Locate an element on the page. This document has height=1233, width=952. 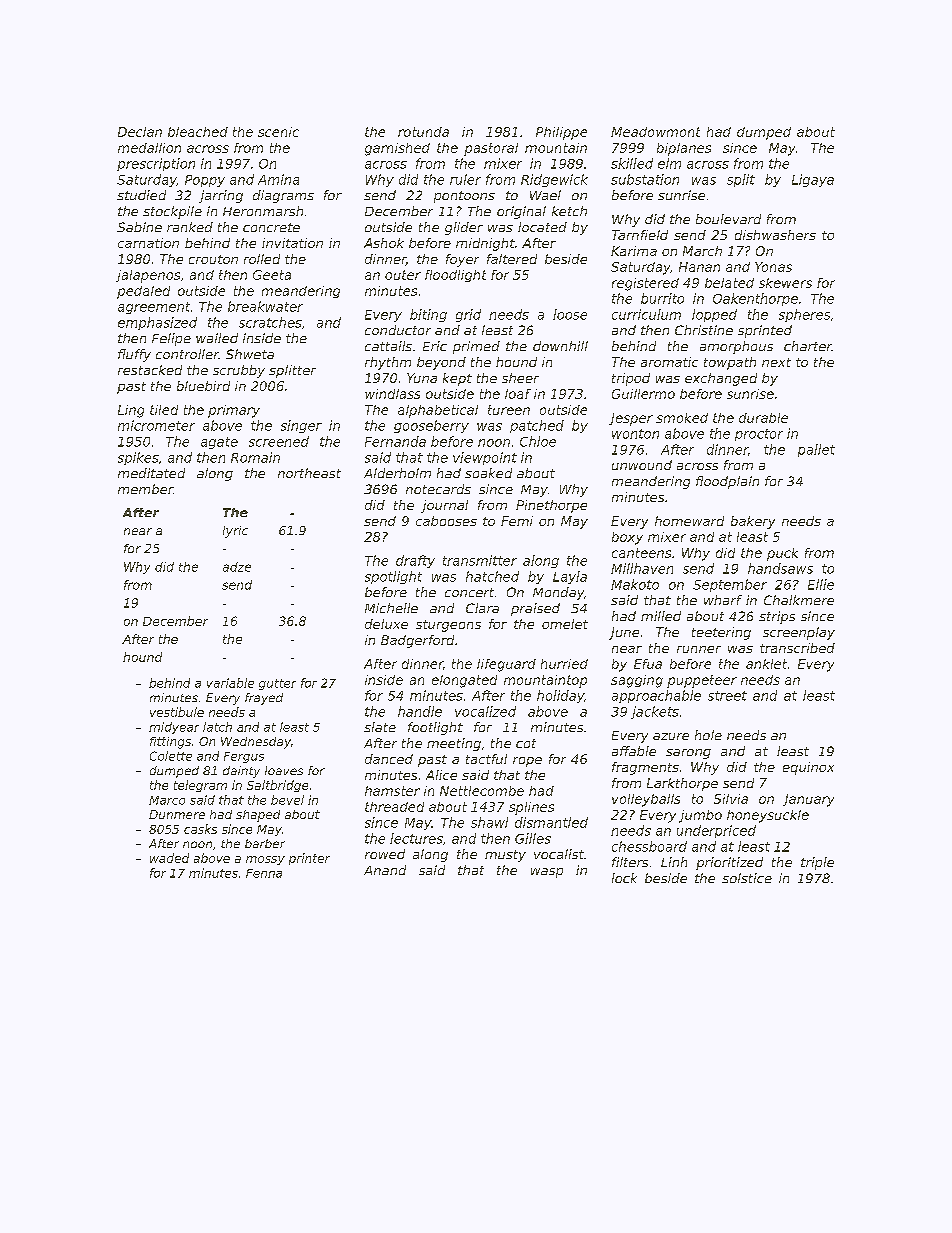
musty is located at coordinates (505, 856).
